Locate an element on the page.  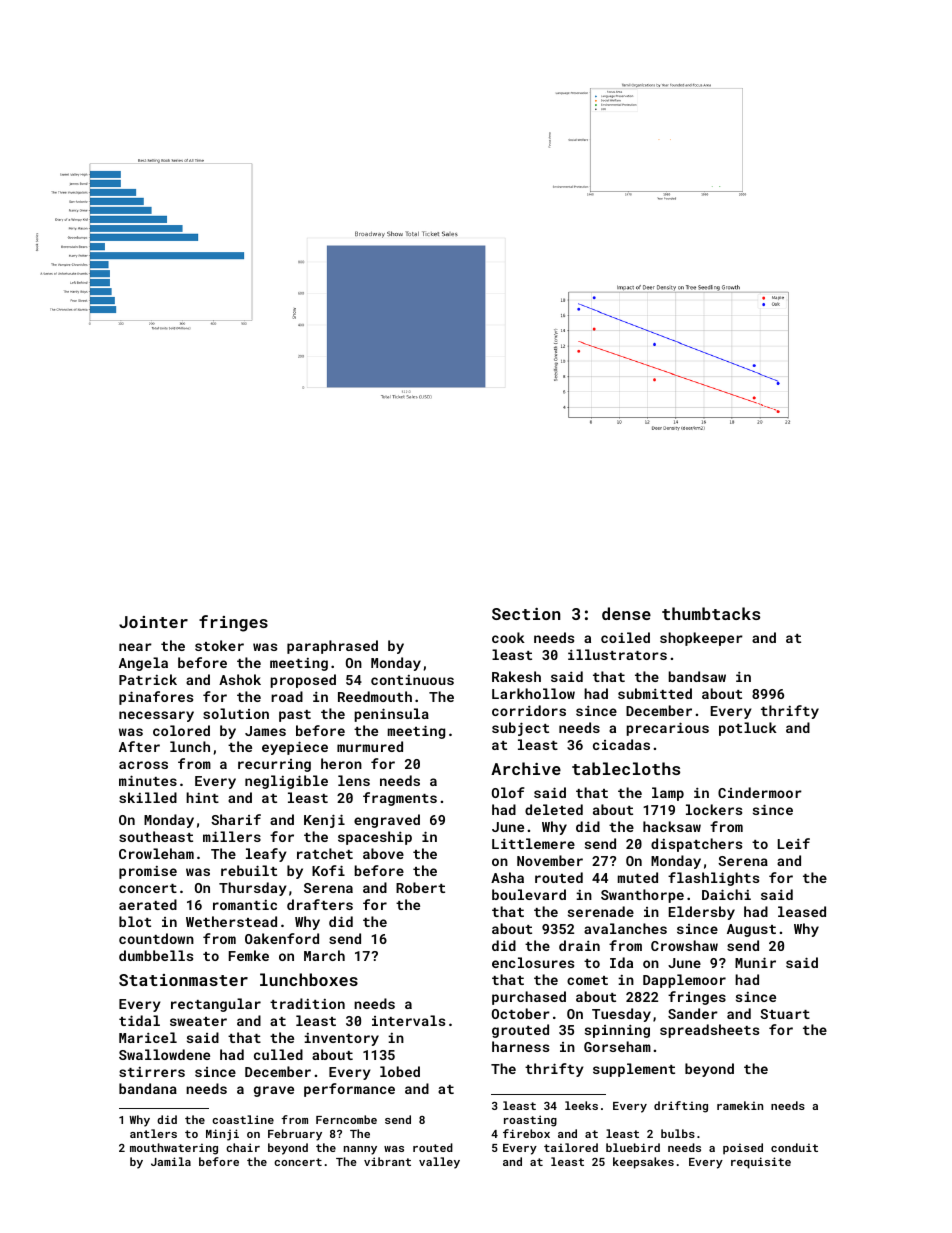
drain is located at coordinates (579, 945).
